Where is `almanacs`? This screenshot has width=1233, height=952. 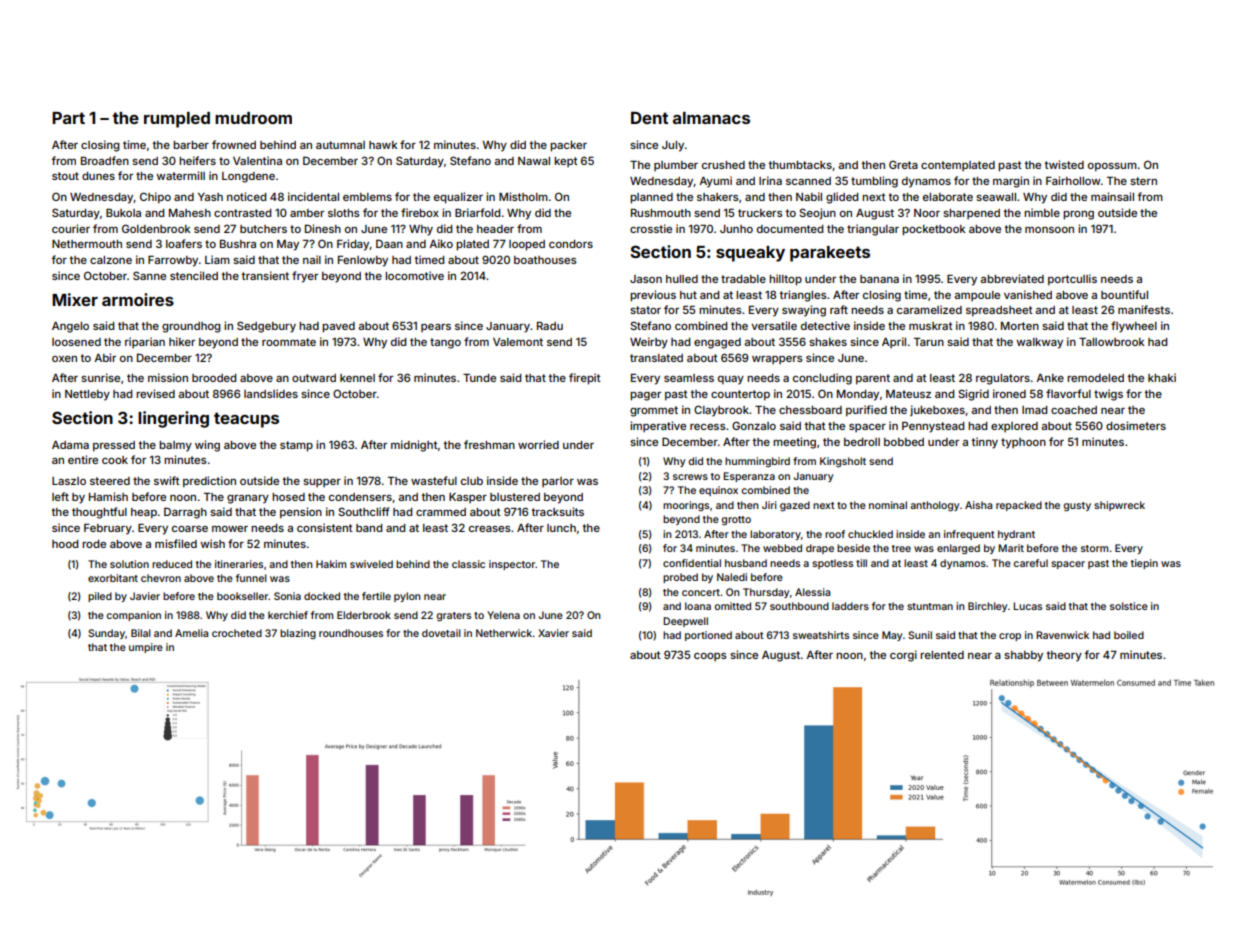 almanacs is located at coordinates (711, 118).
